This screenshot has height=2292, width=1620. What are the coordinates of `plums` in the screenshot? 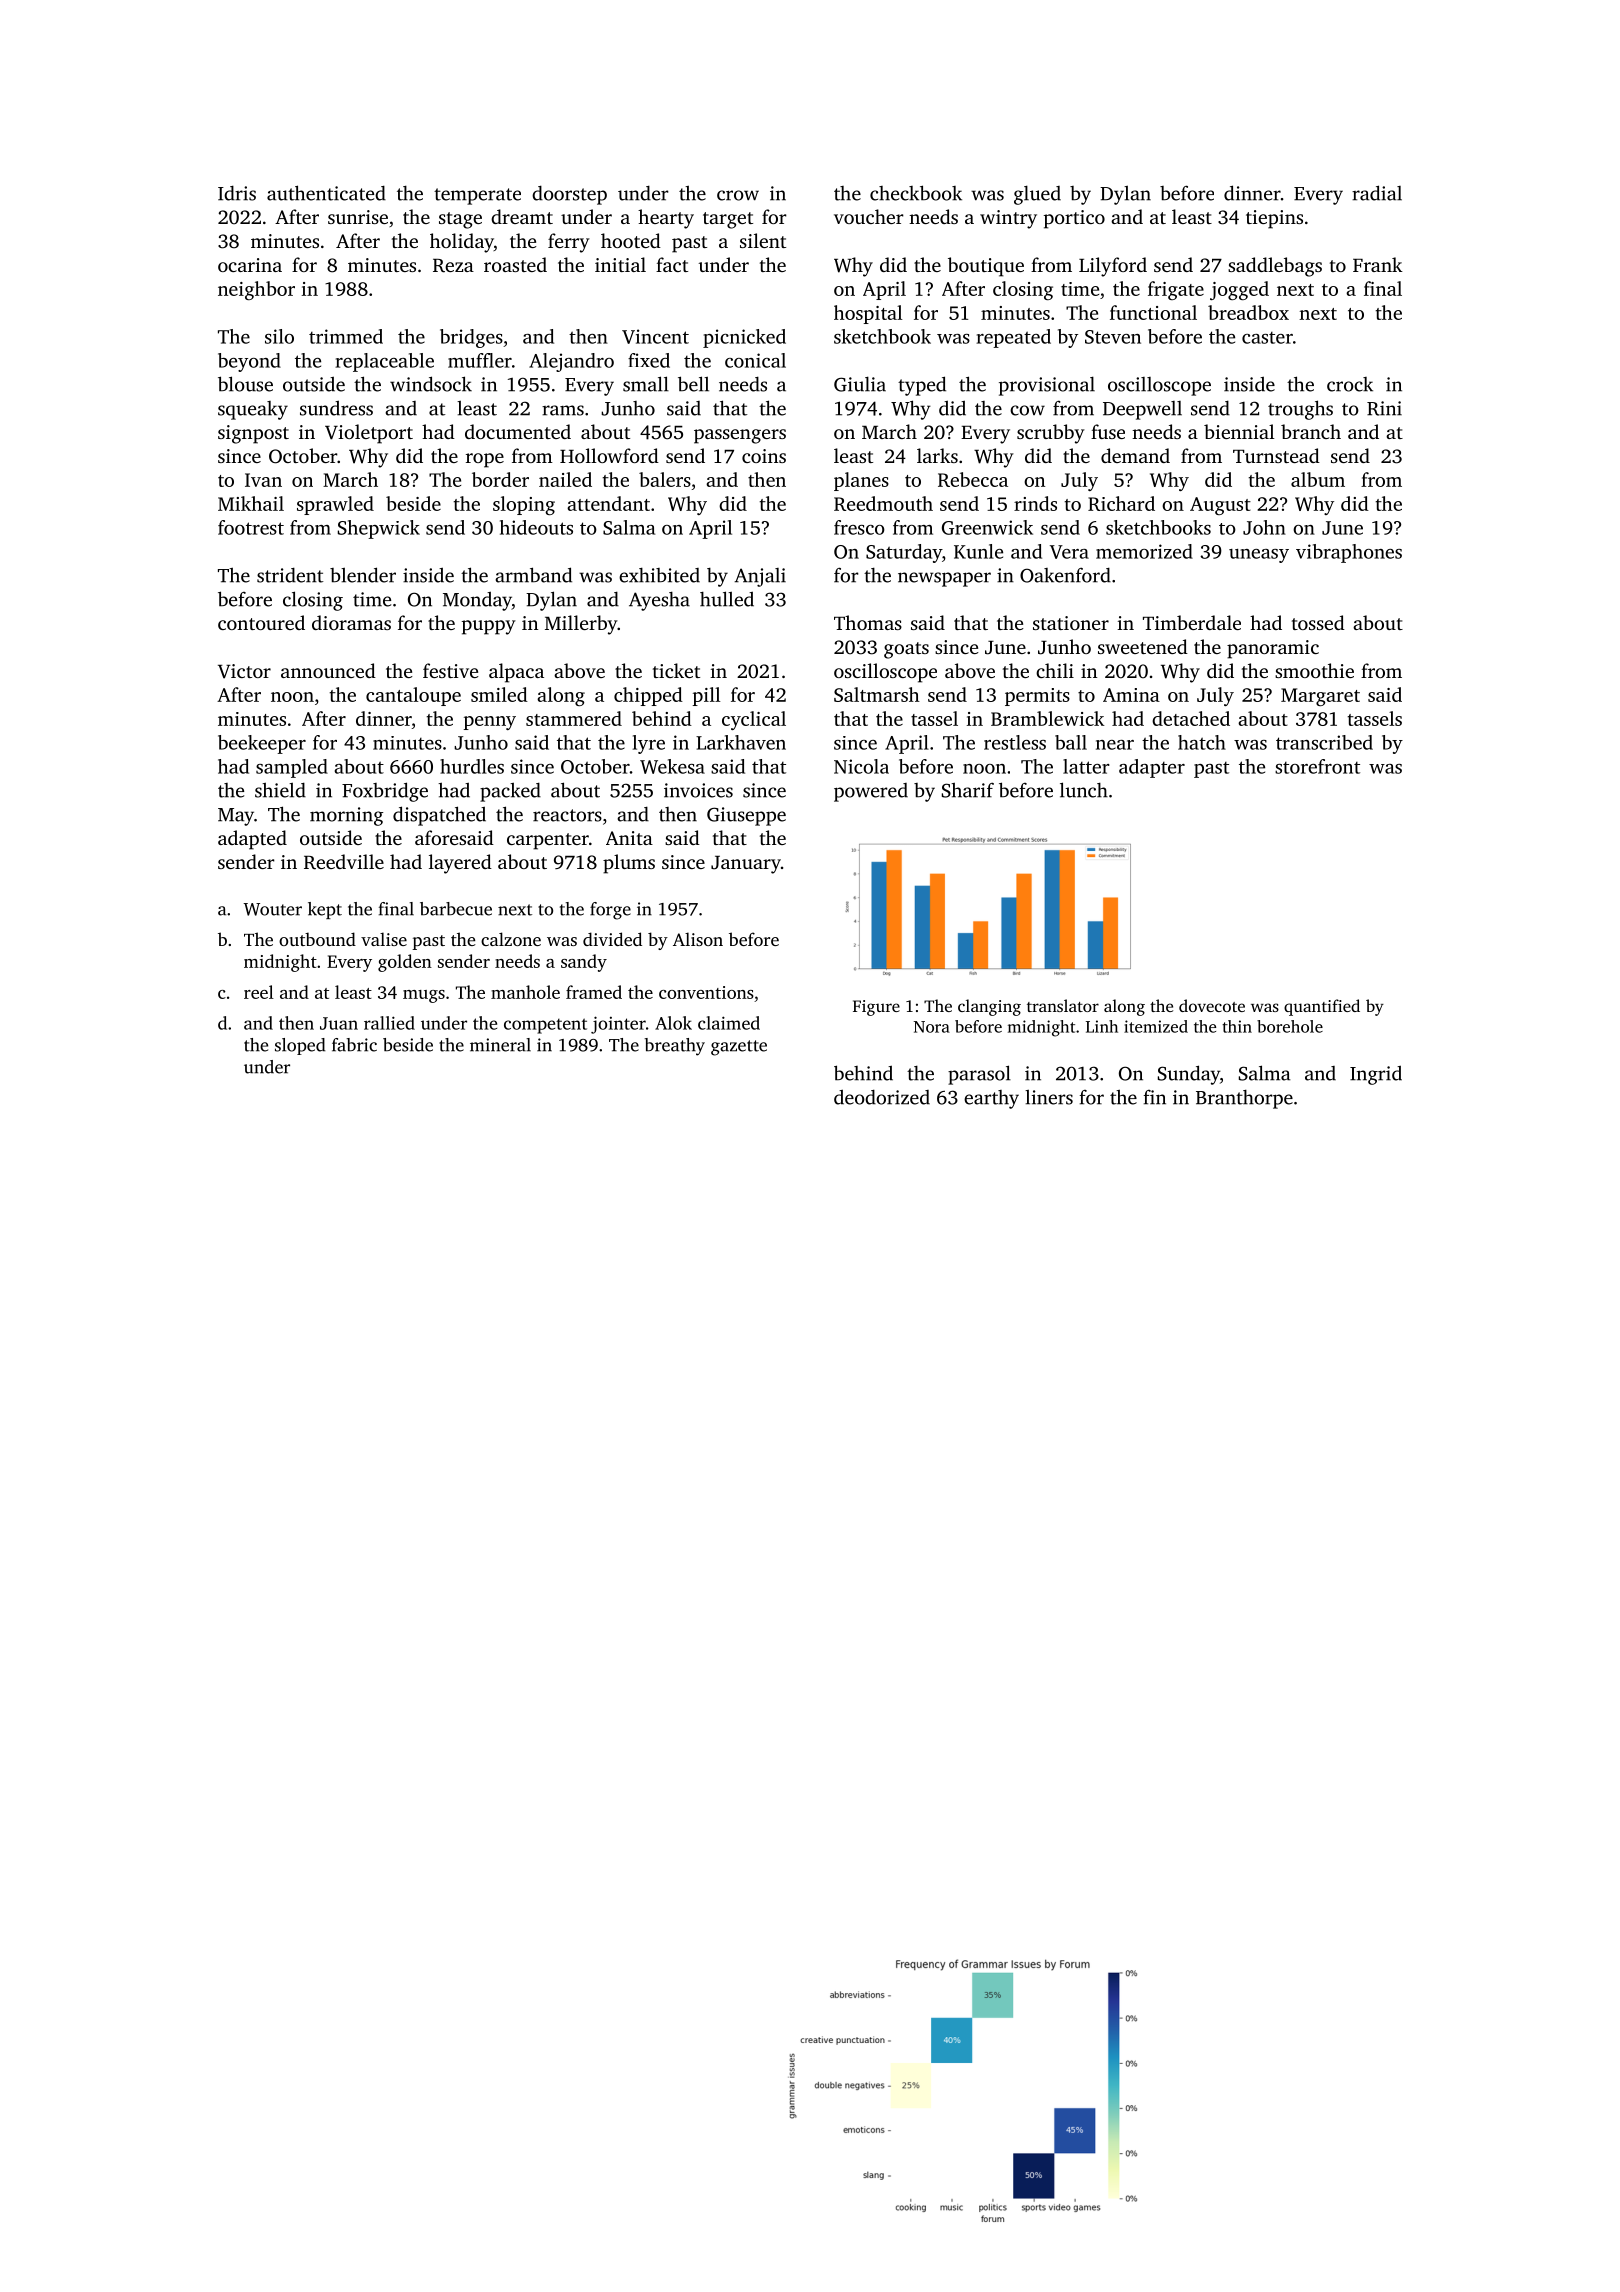 It's located at (629, 864).
